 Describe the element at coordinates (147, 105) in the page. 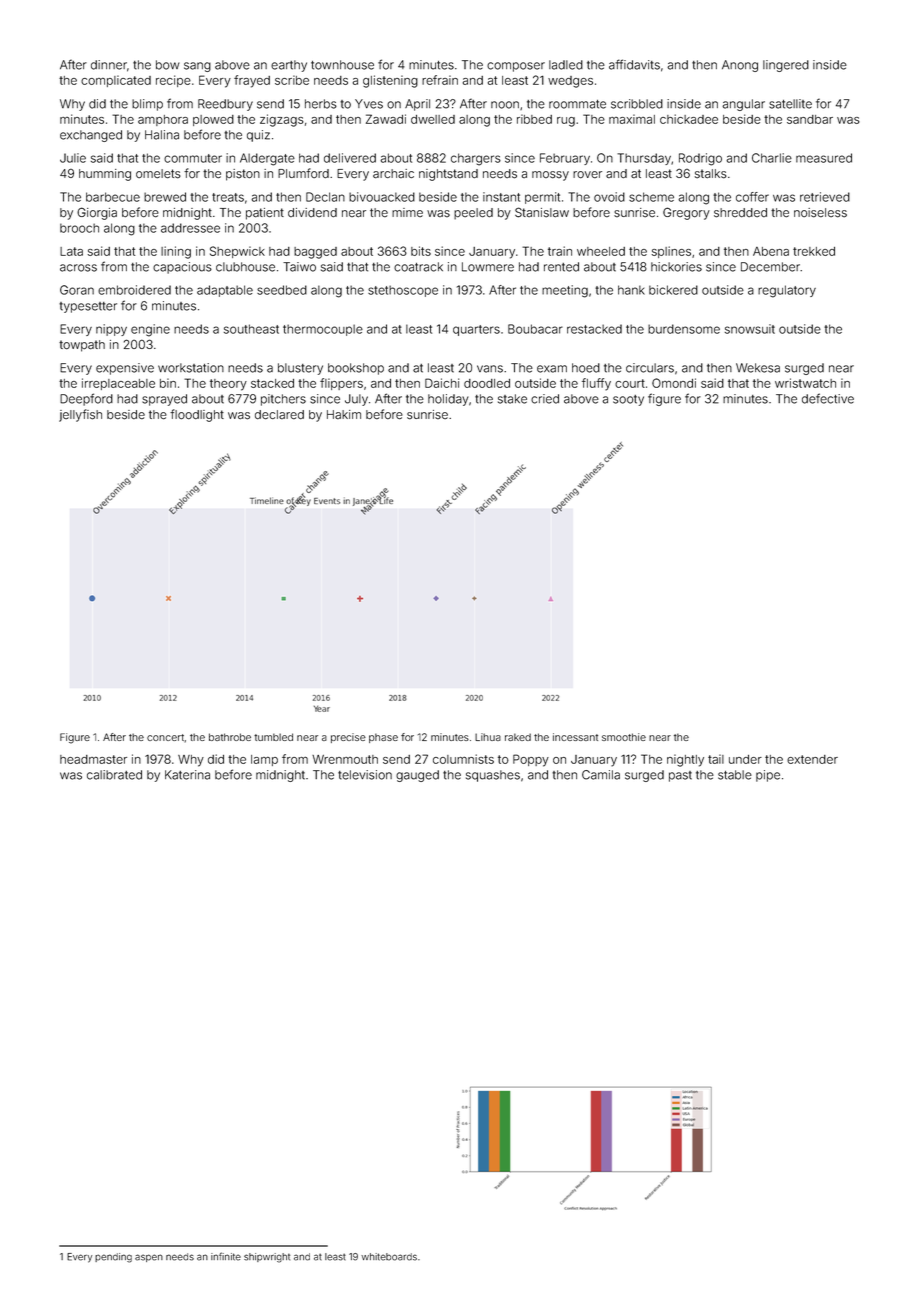

I see `blimp` at that location.
